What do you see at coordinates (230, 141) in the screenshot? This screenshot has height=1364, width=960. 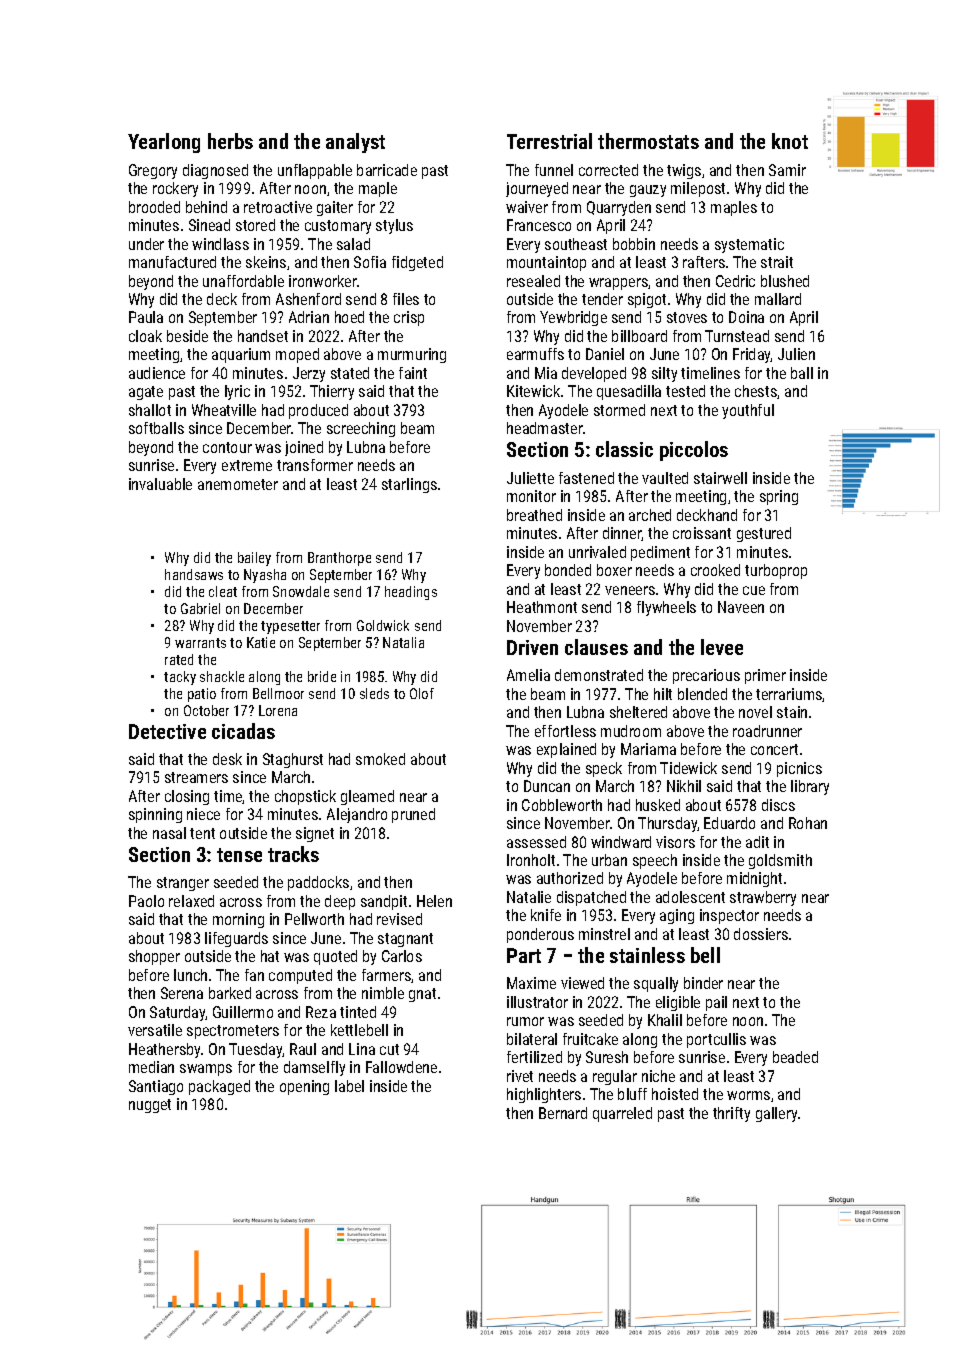 I see `herbs` at bounding box center [230, 141].
